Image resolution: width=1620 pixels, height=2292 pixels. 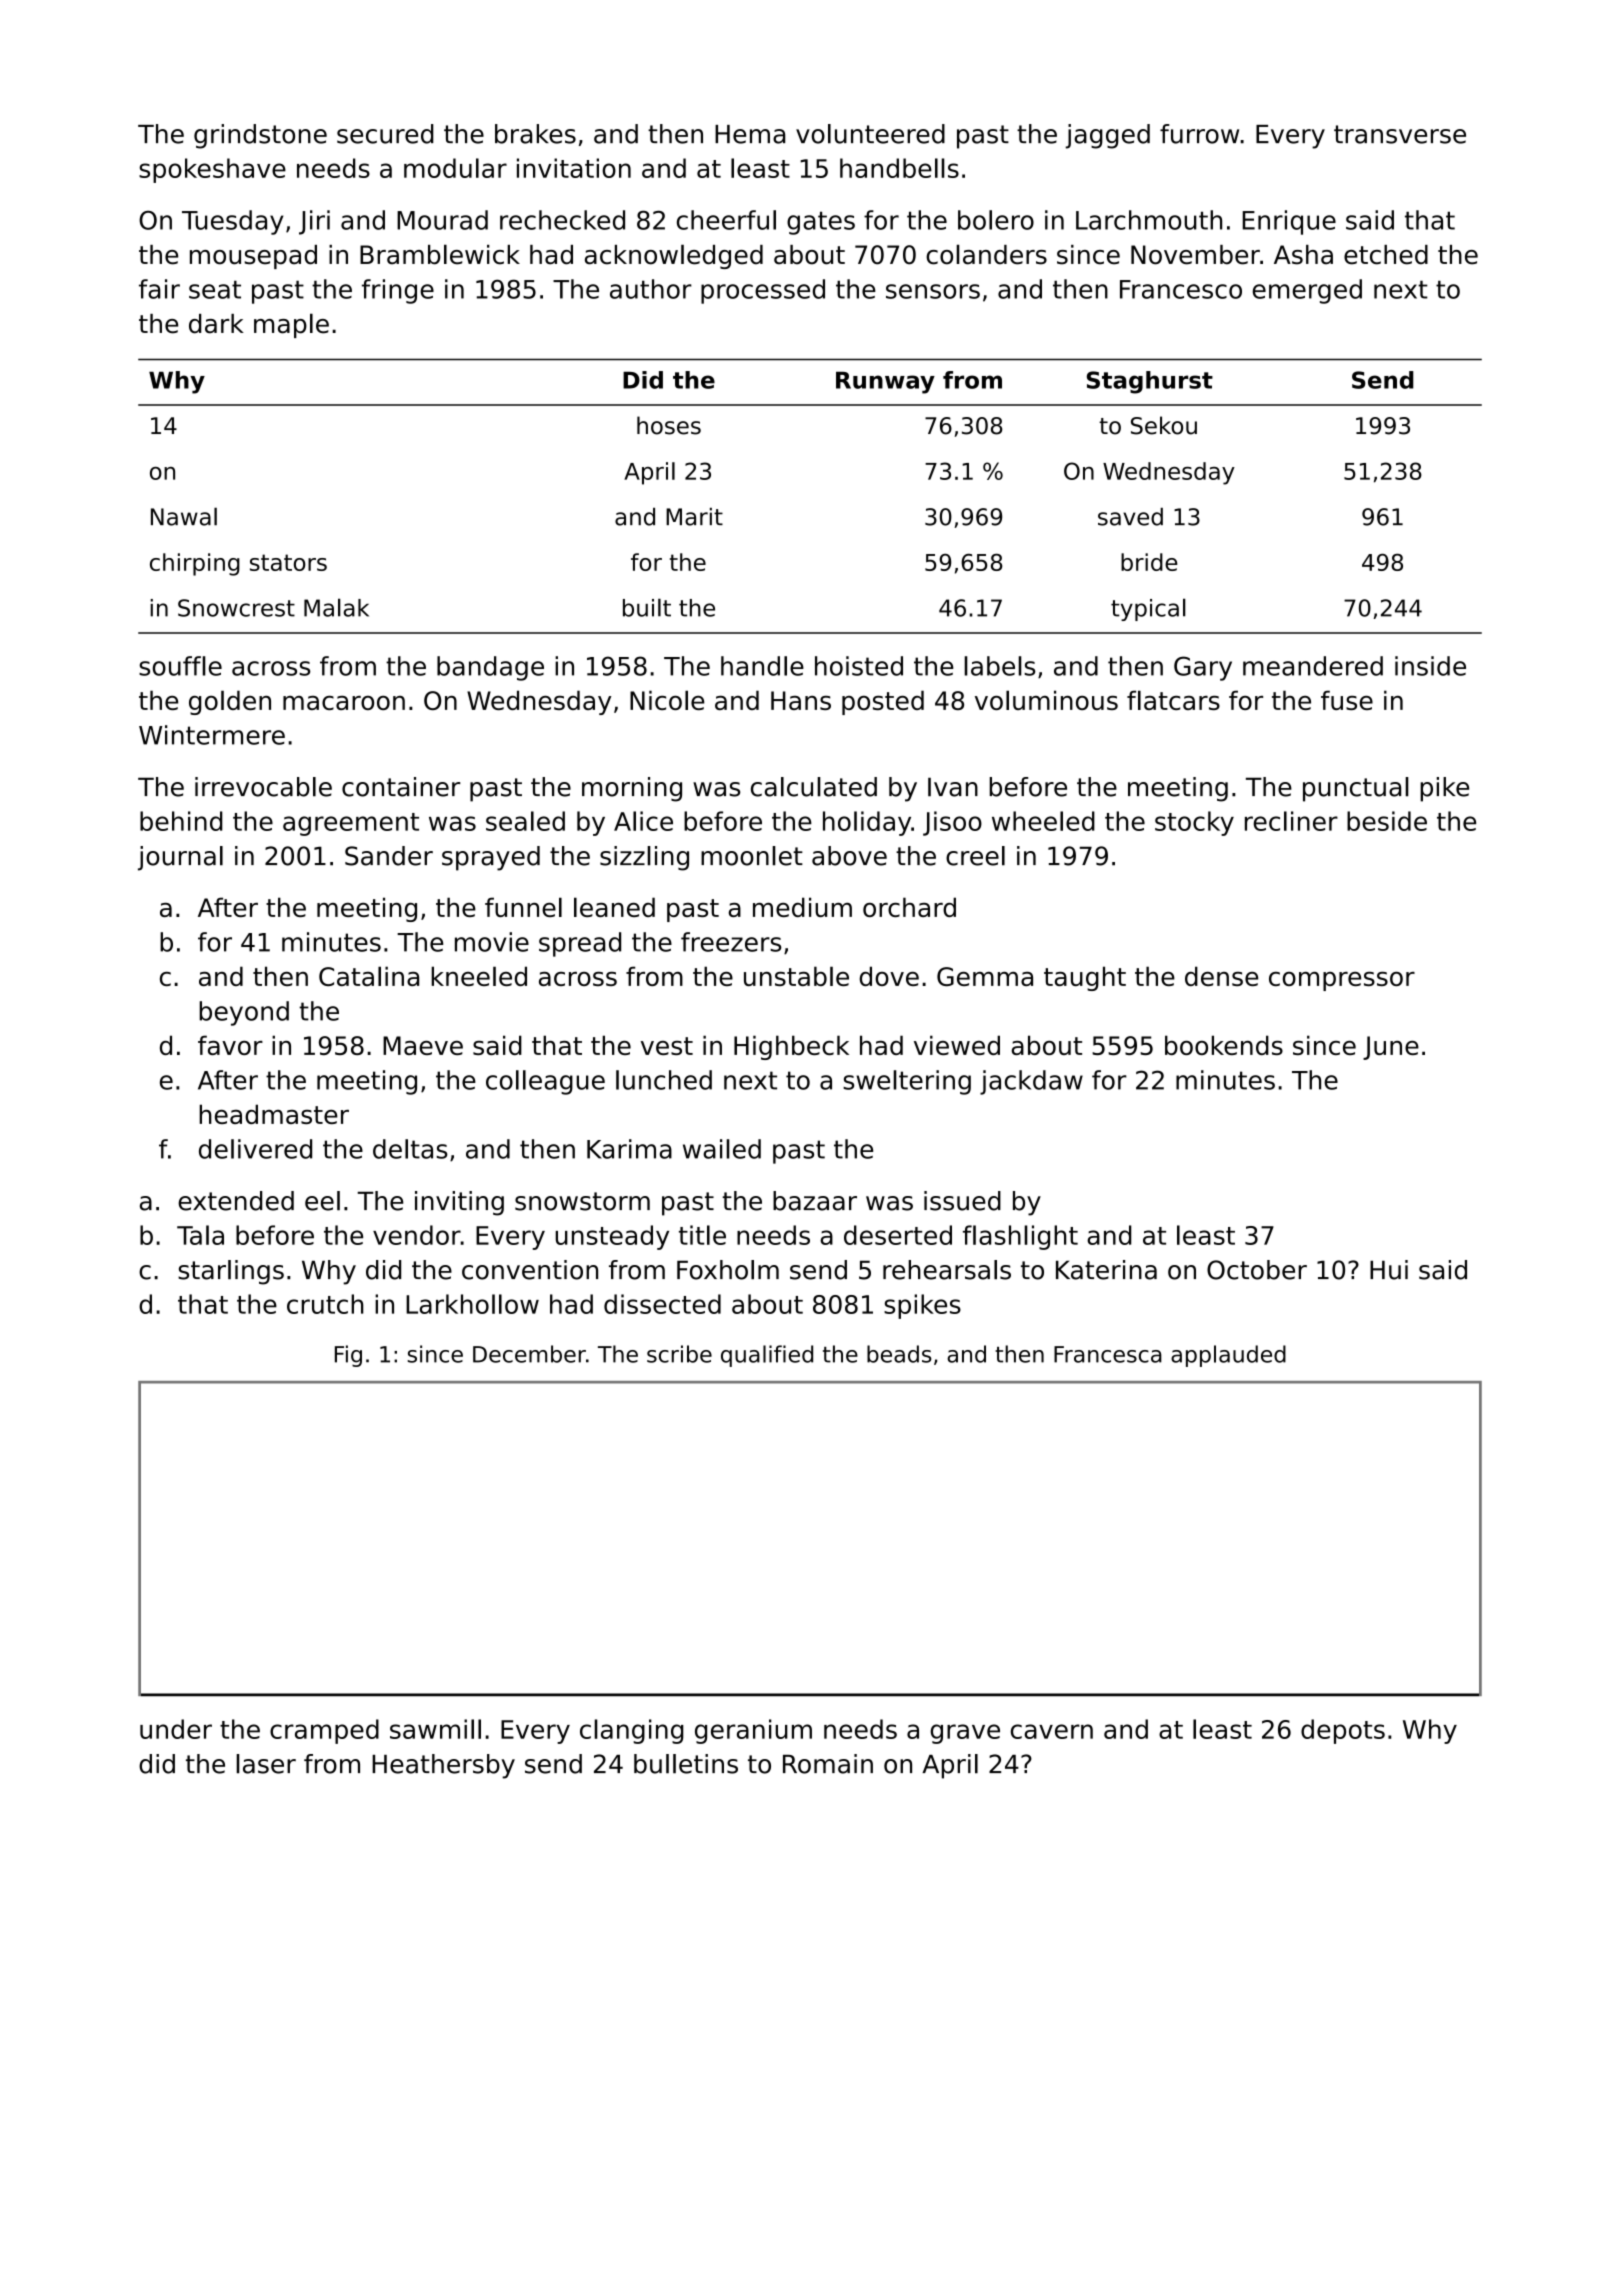 What do you see at coordinates (644, 858) in the screenshot?
I see `sizzling` at bounding box center [644, 858].
